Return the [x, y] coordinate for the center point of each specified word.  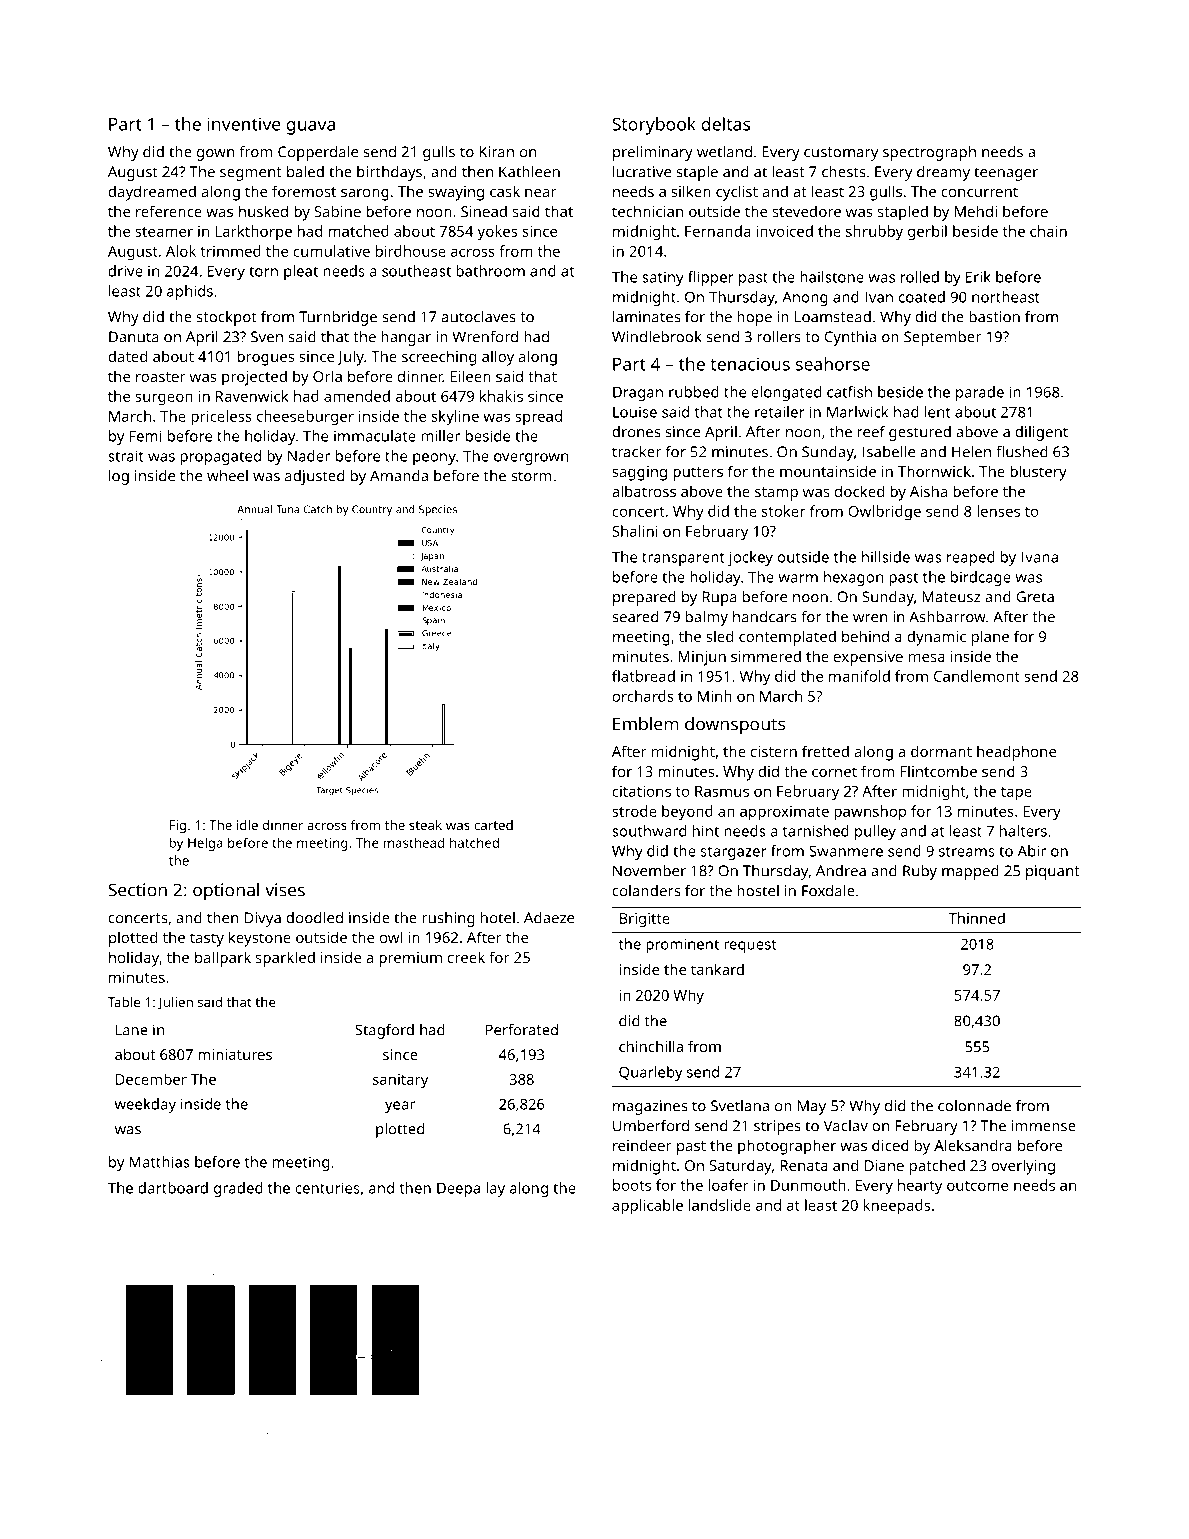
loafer [728, 1185]
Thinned [976, 918]
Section [137, 890]
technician [647, 211]
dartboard [173, 1188]
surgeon [164, 399]
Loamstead [833, 317]
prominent [682, 945]
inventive [244, 124]
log [119, 477]
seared [635, 617]
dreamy [943, 173]
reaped [971, 558]
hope [754, 318]
